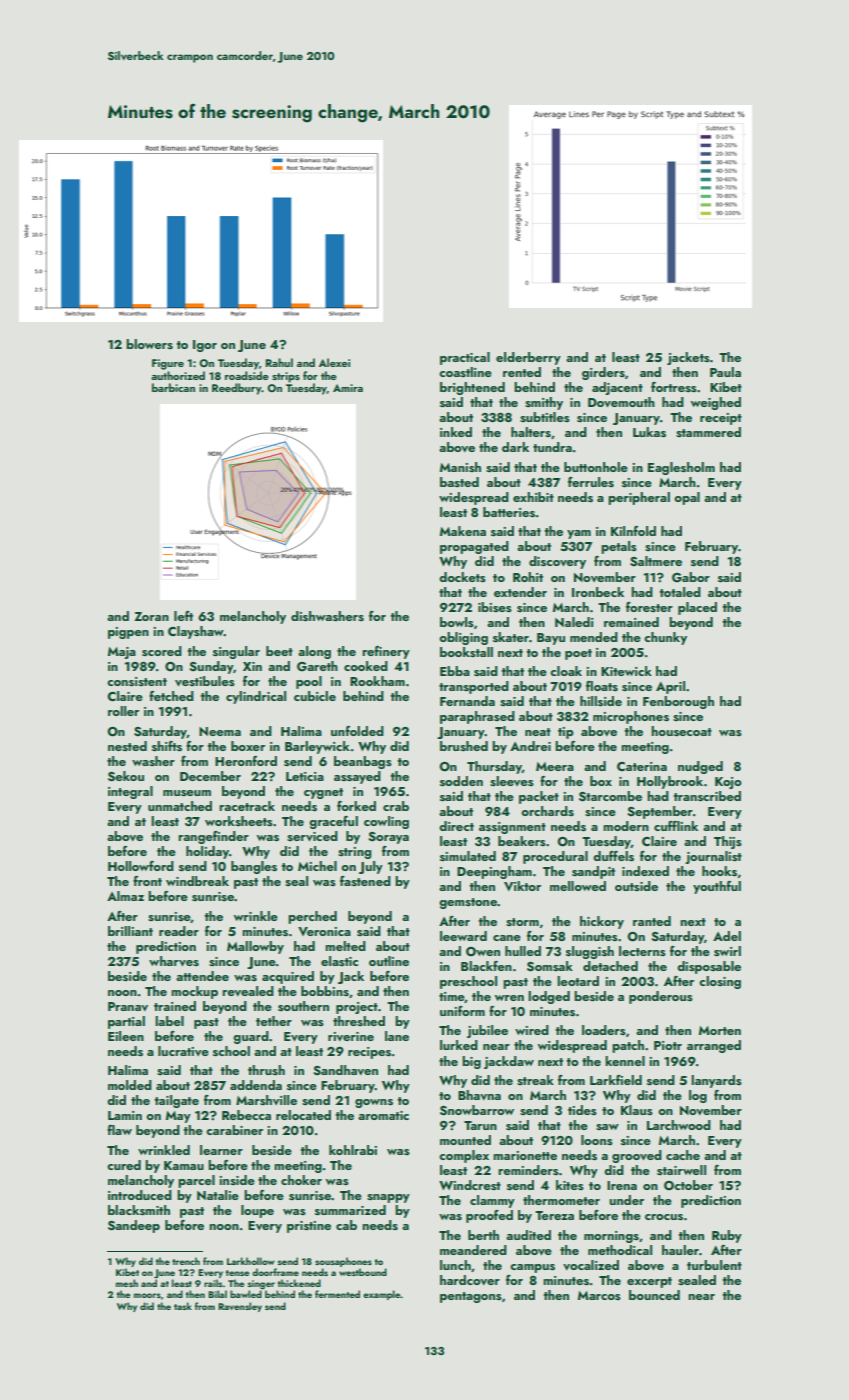 The height and width of the image is (1400, 849). Describe the element at coordinates (382, 1295) in the image. I see `example` at that location.
